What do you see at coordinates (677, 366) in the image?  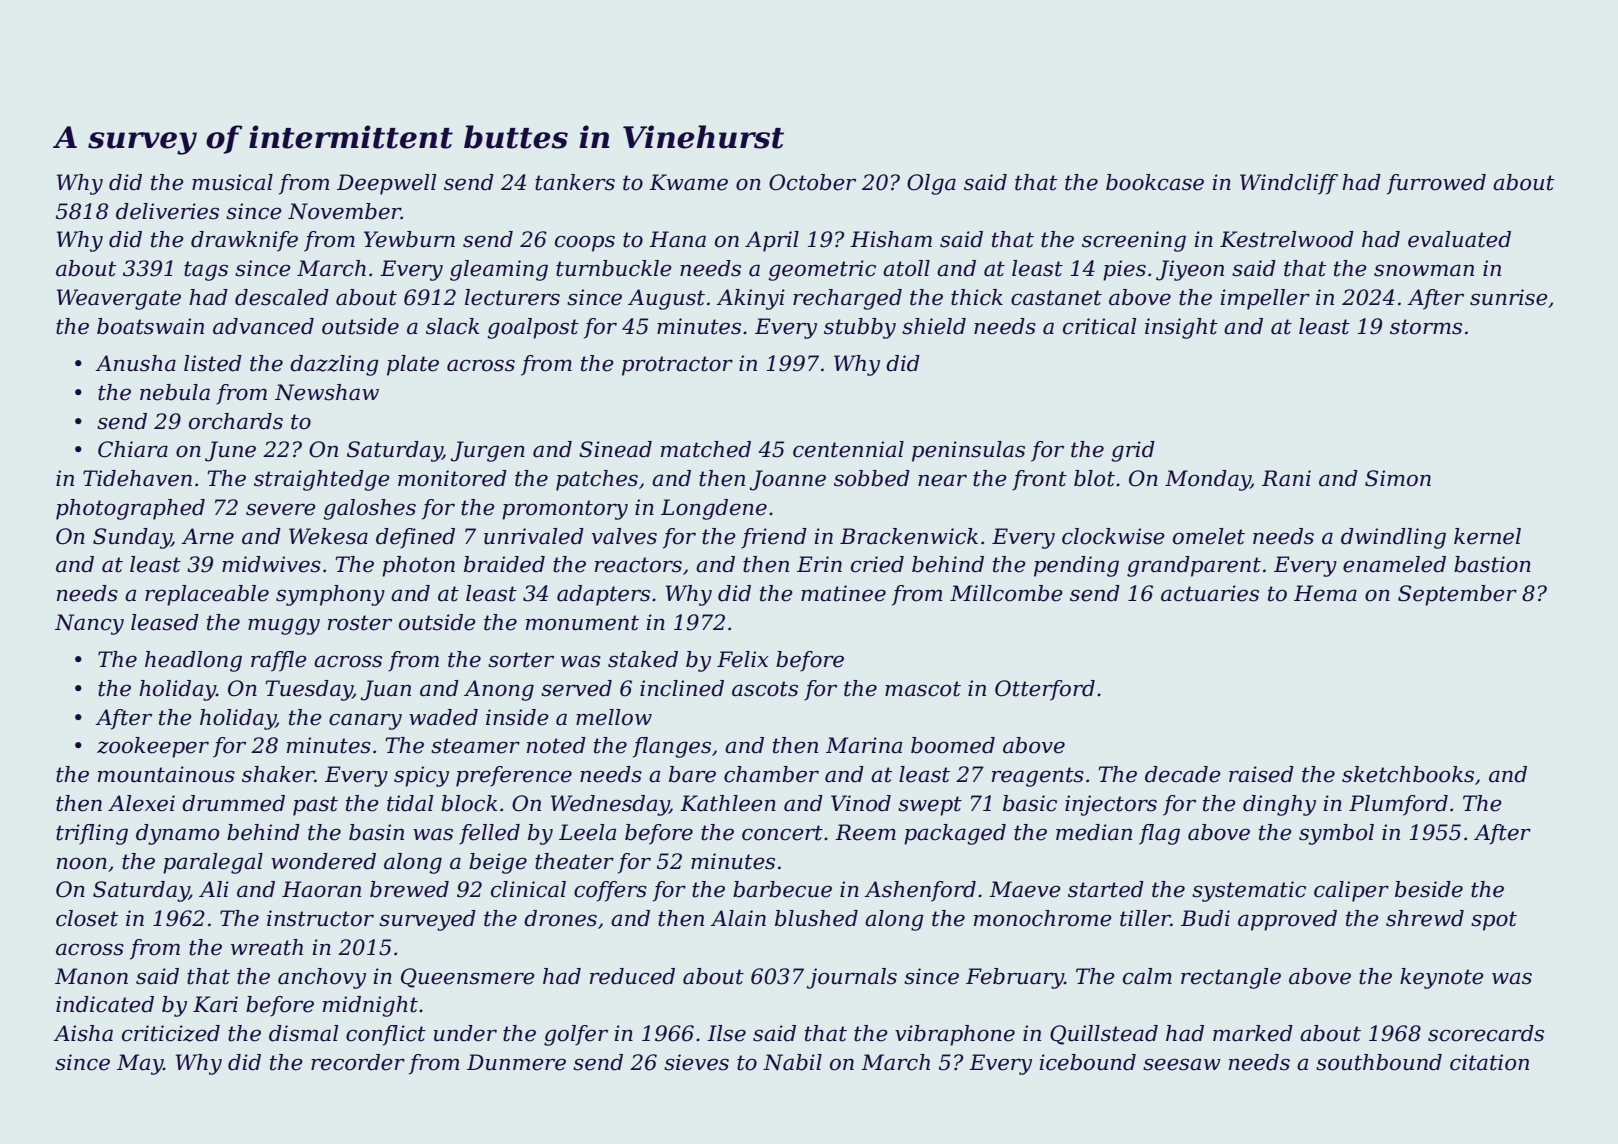 I see `protractor` at bounding box center [677, 366].
